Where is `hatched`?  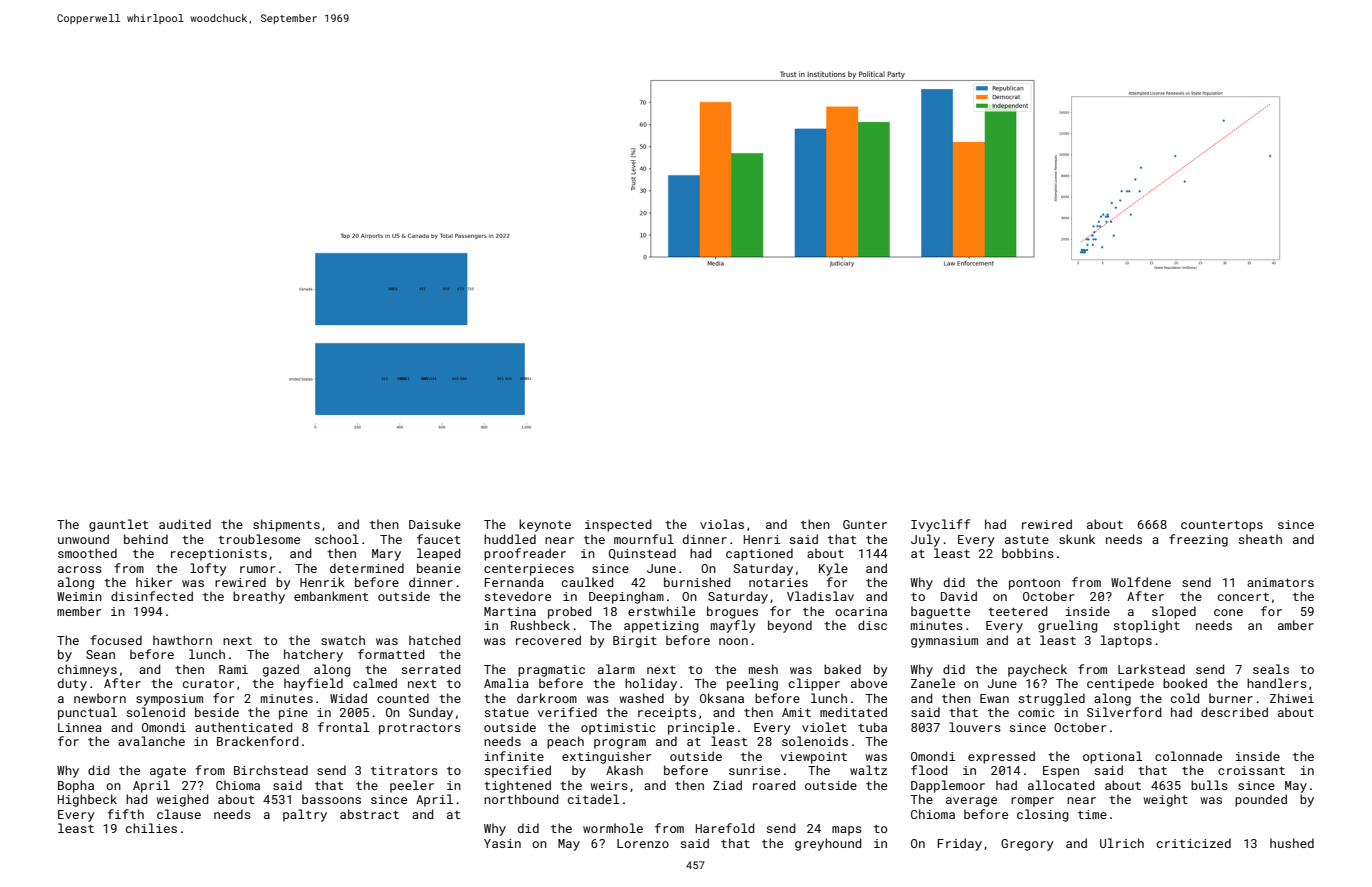
hatched is located at coordinates (435, 640).
